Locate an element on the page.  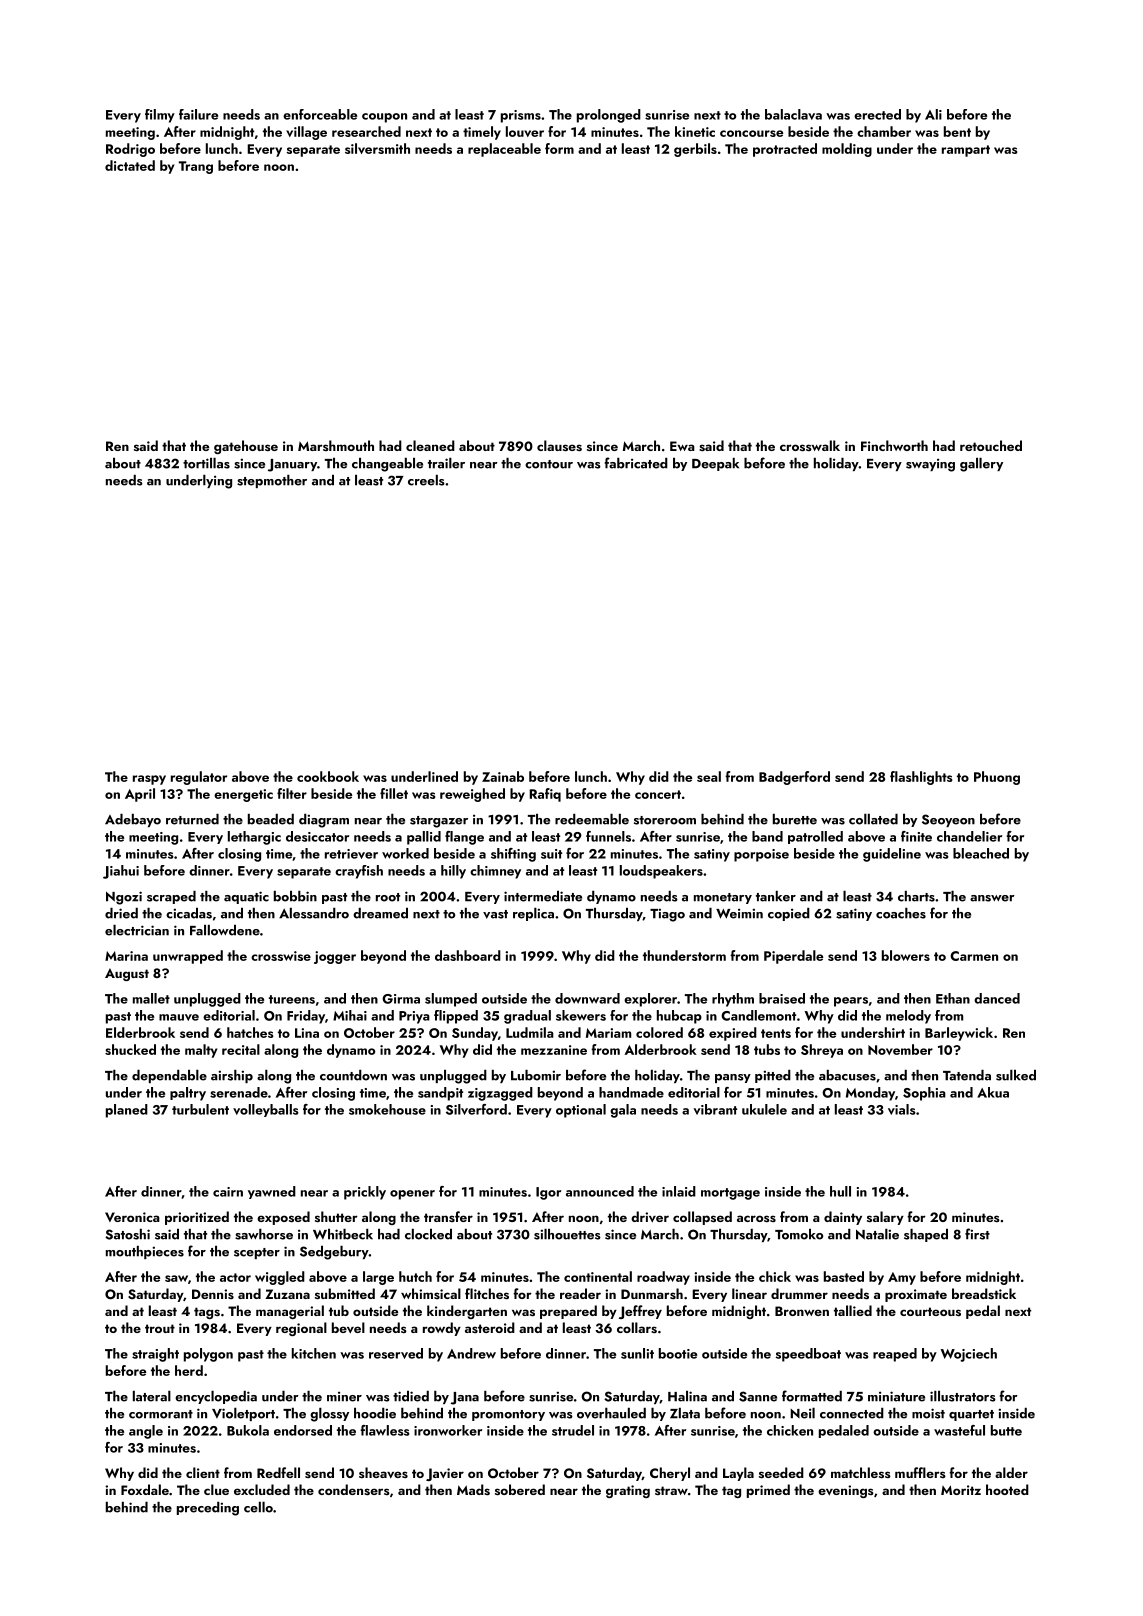
announced is located at coordinates (600, 1191).
